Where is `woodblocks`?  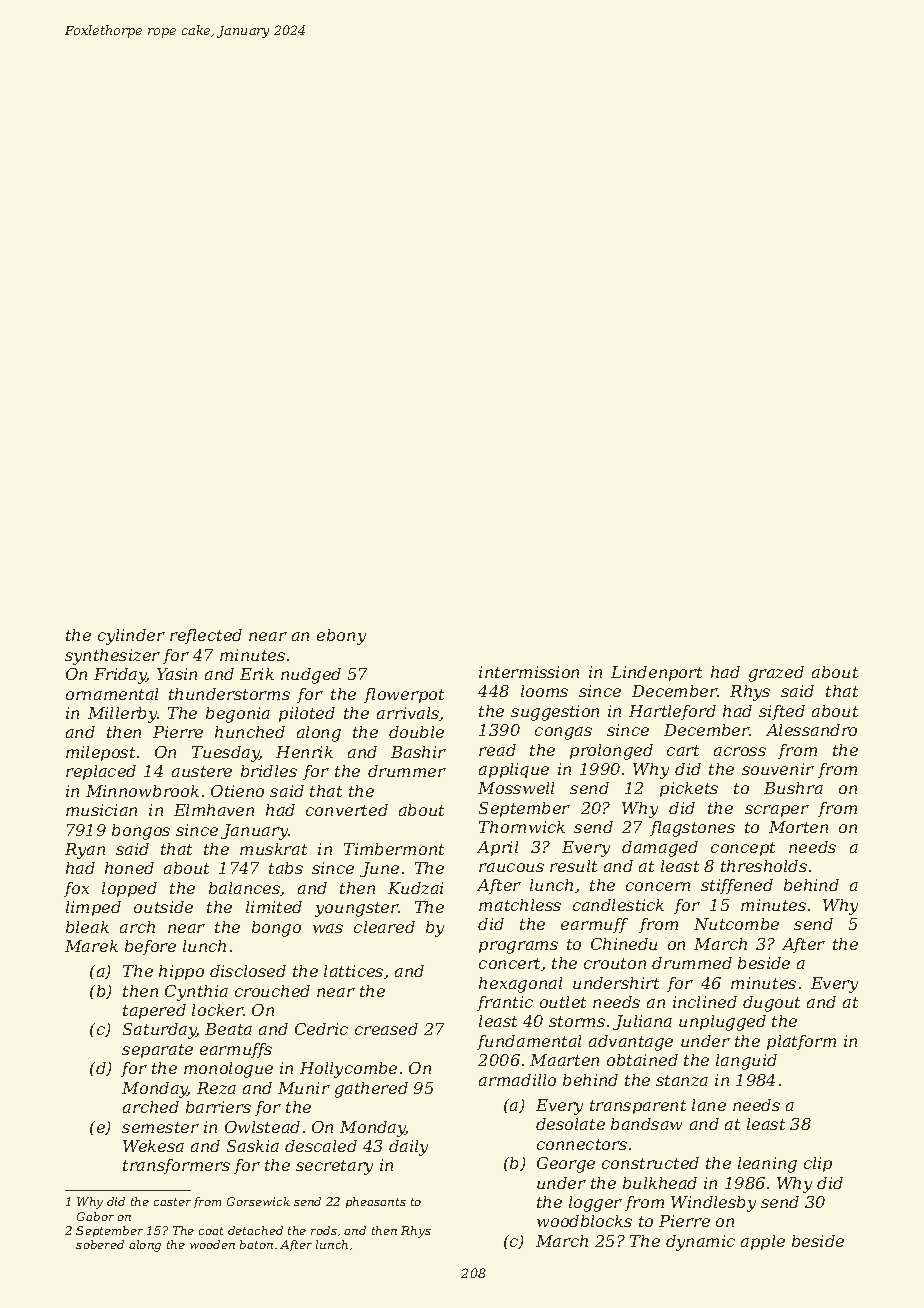
woodblocks is located at coordinates (584, 1221).
